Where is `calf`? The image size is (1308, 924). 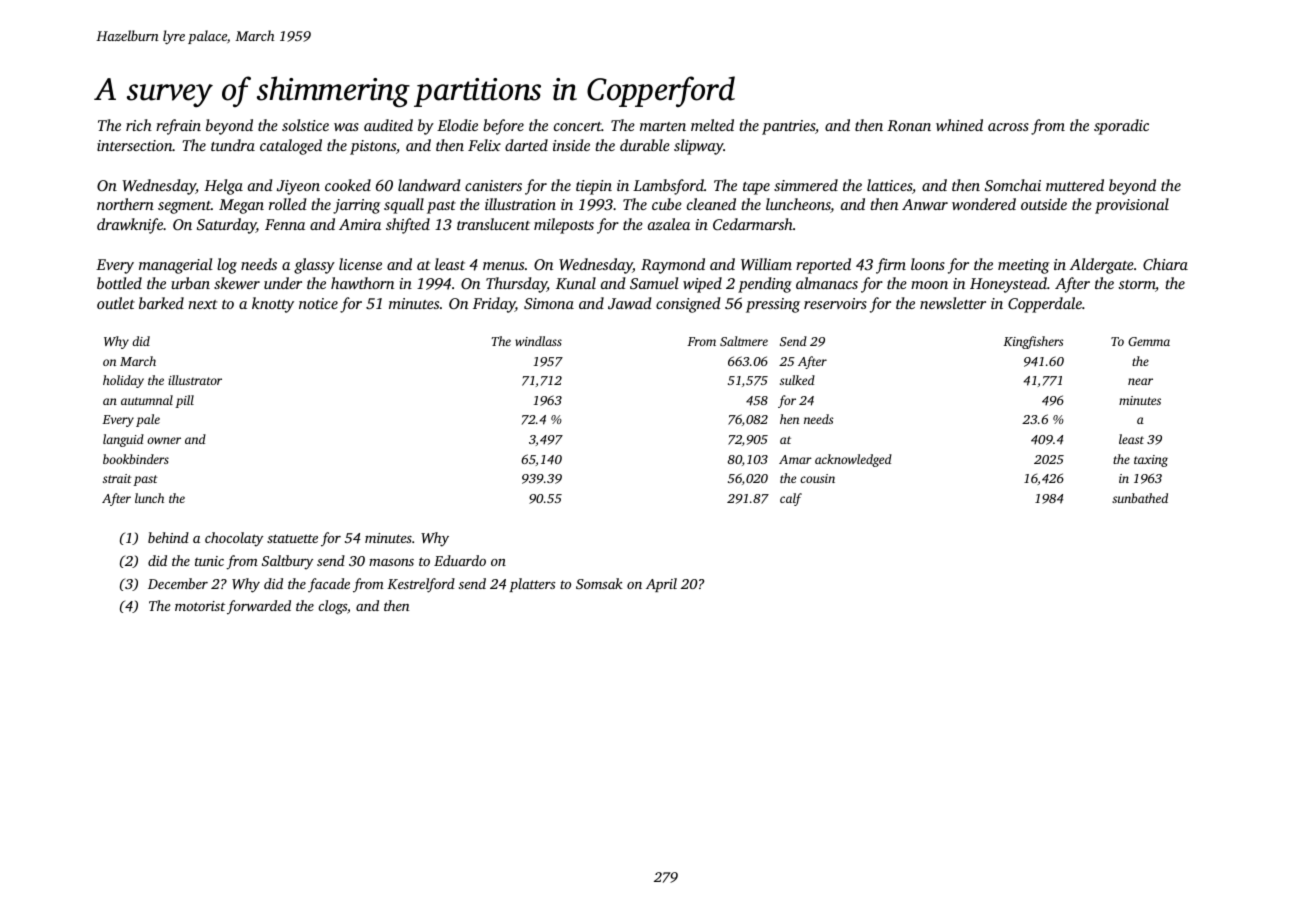
calf is located at coordinates (791, 499).
